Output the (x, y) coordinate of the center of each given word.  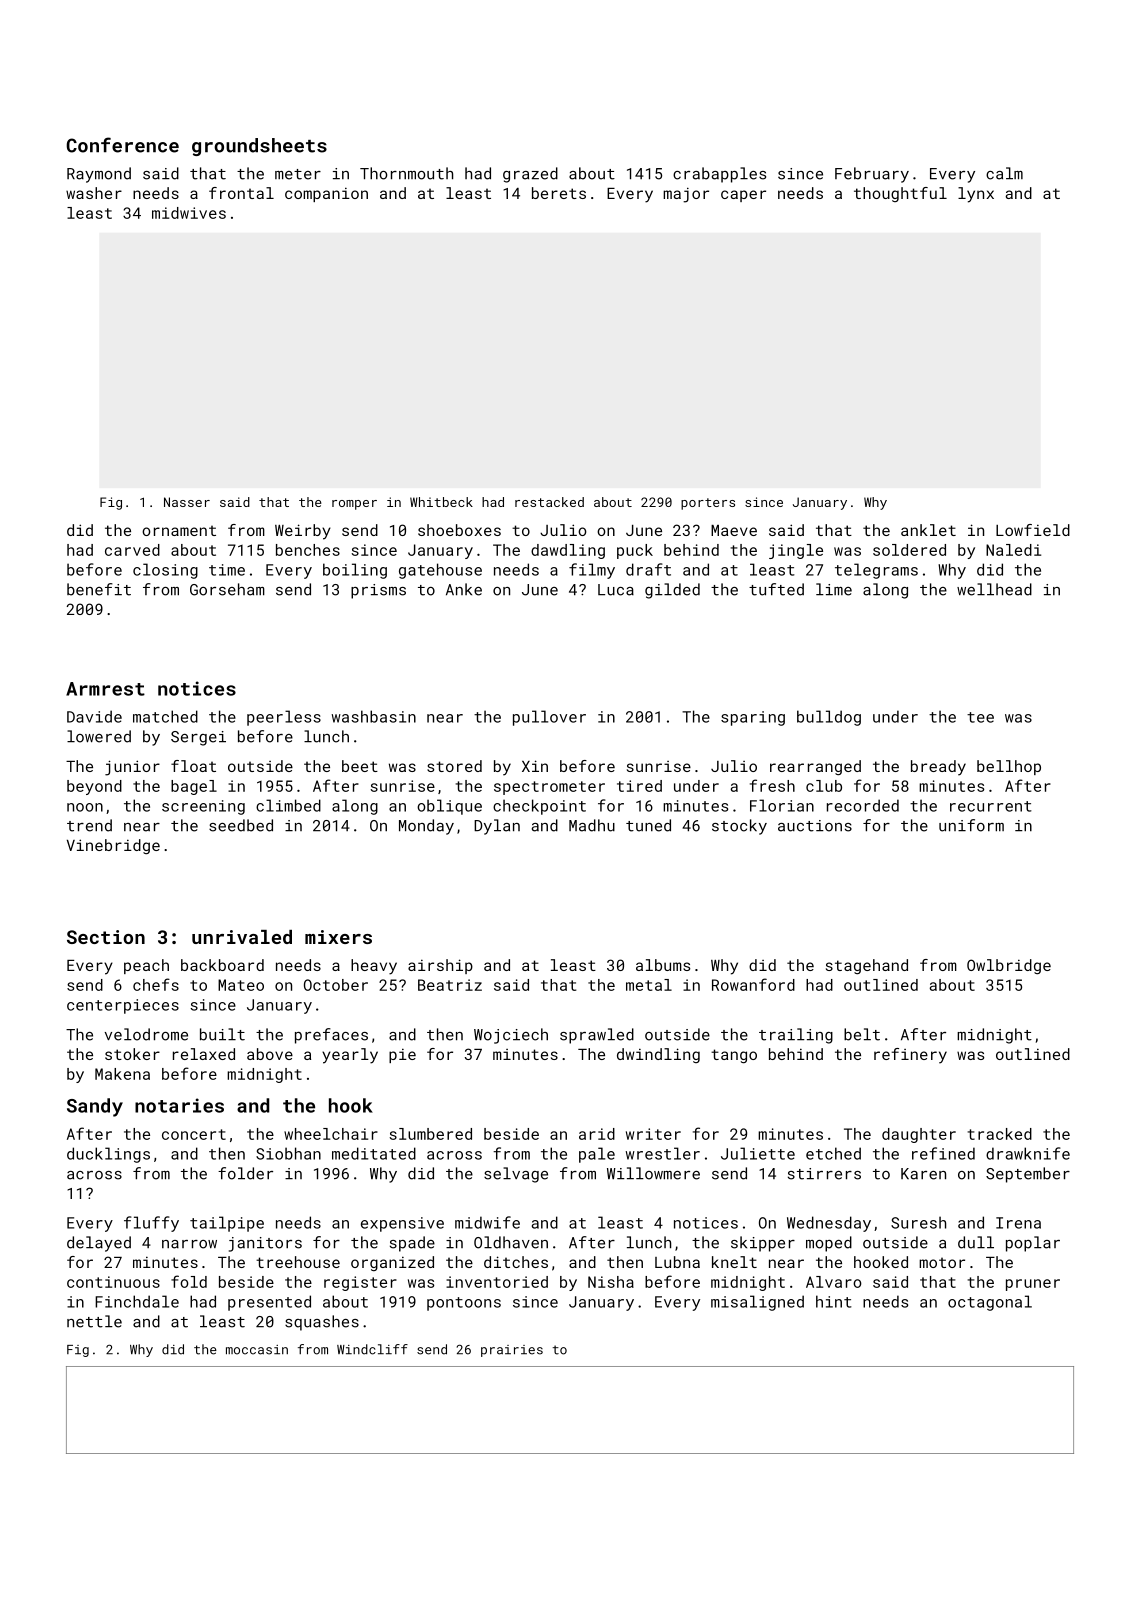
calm (1004, 173)
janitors (265, 1244)
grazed (530, 175)
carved (132, 550)
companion (326, 194)
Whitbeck (441, 502)
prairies (512, 1351)
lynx (976, 195)
